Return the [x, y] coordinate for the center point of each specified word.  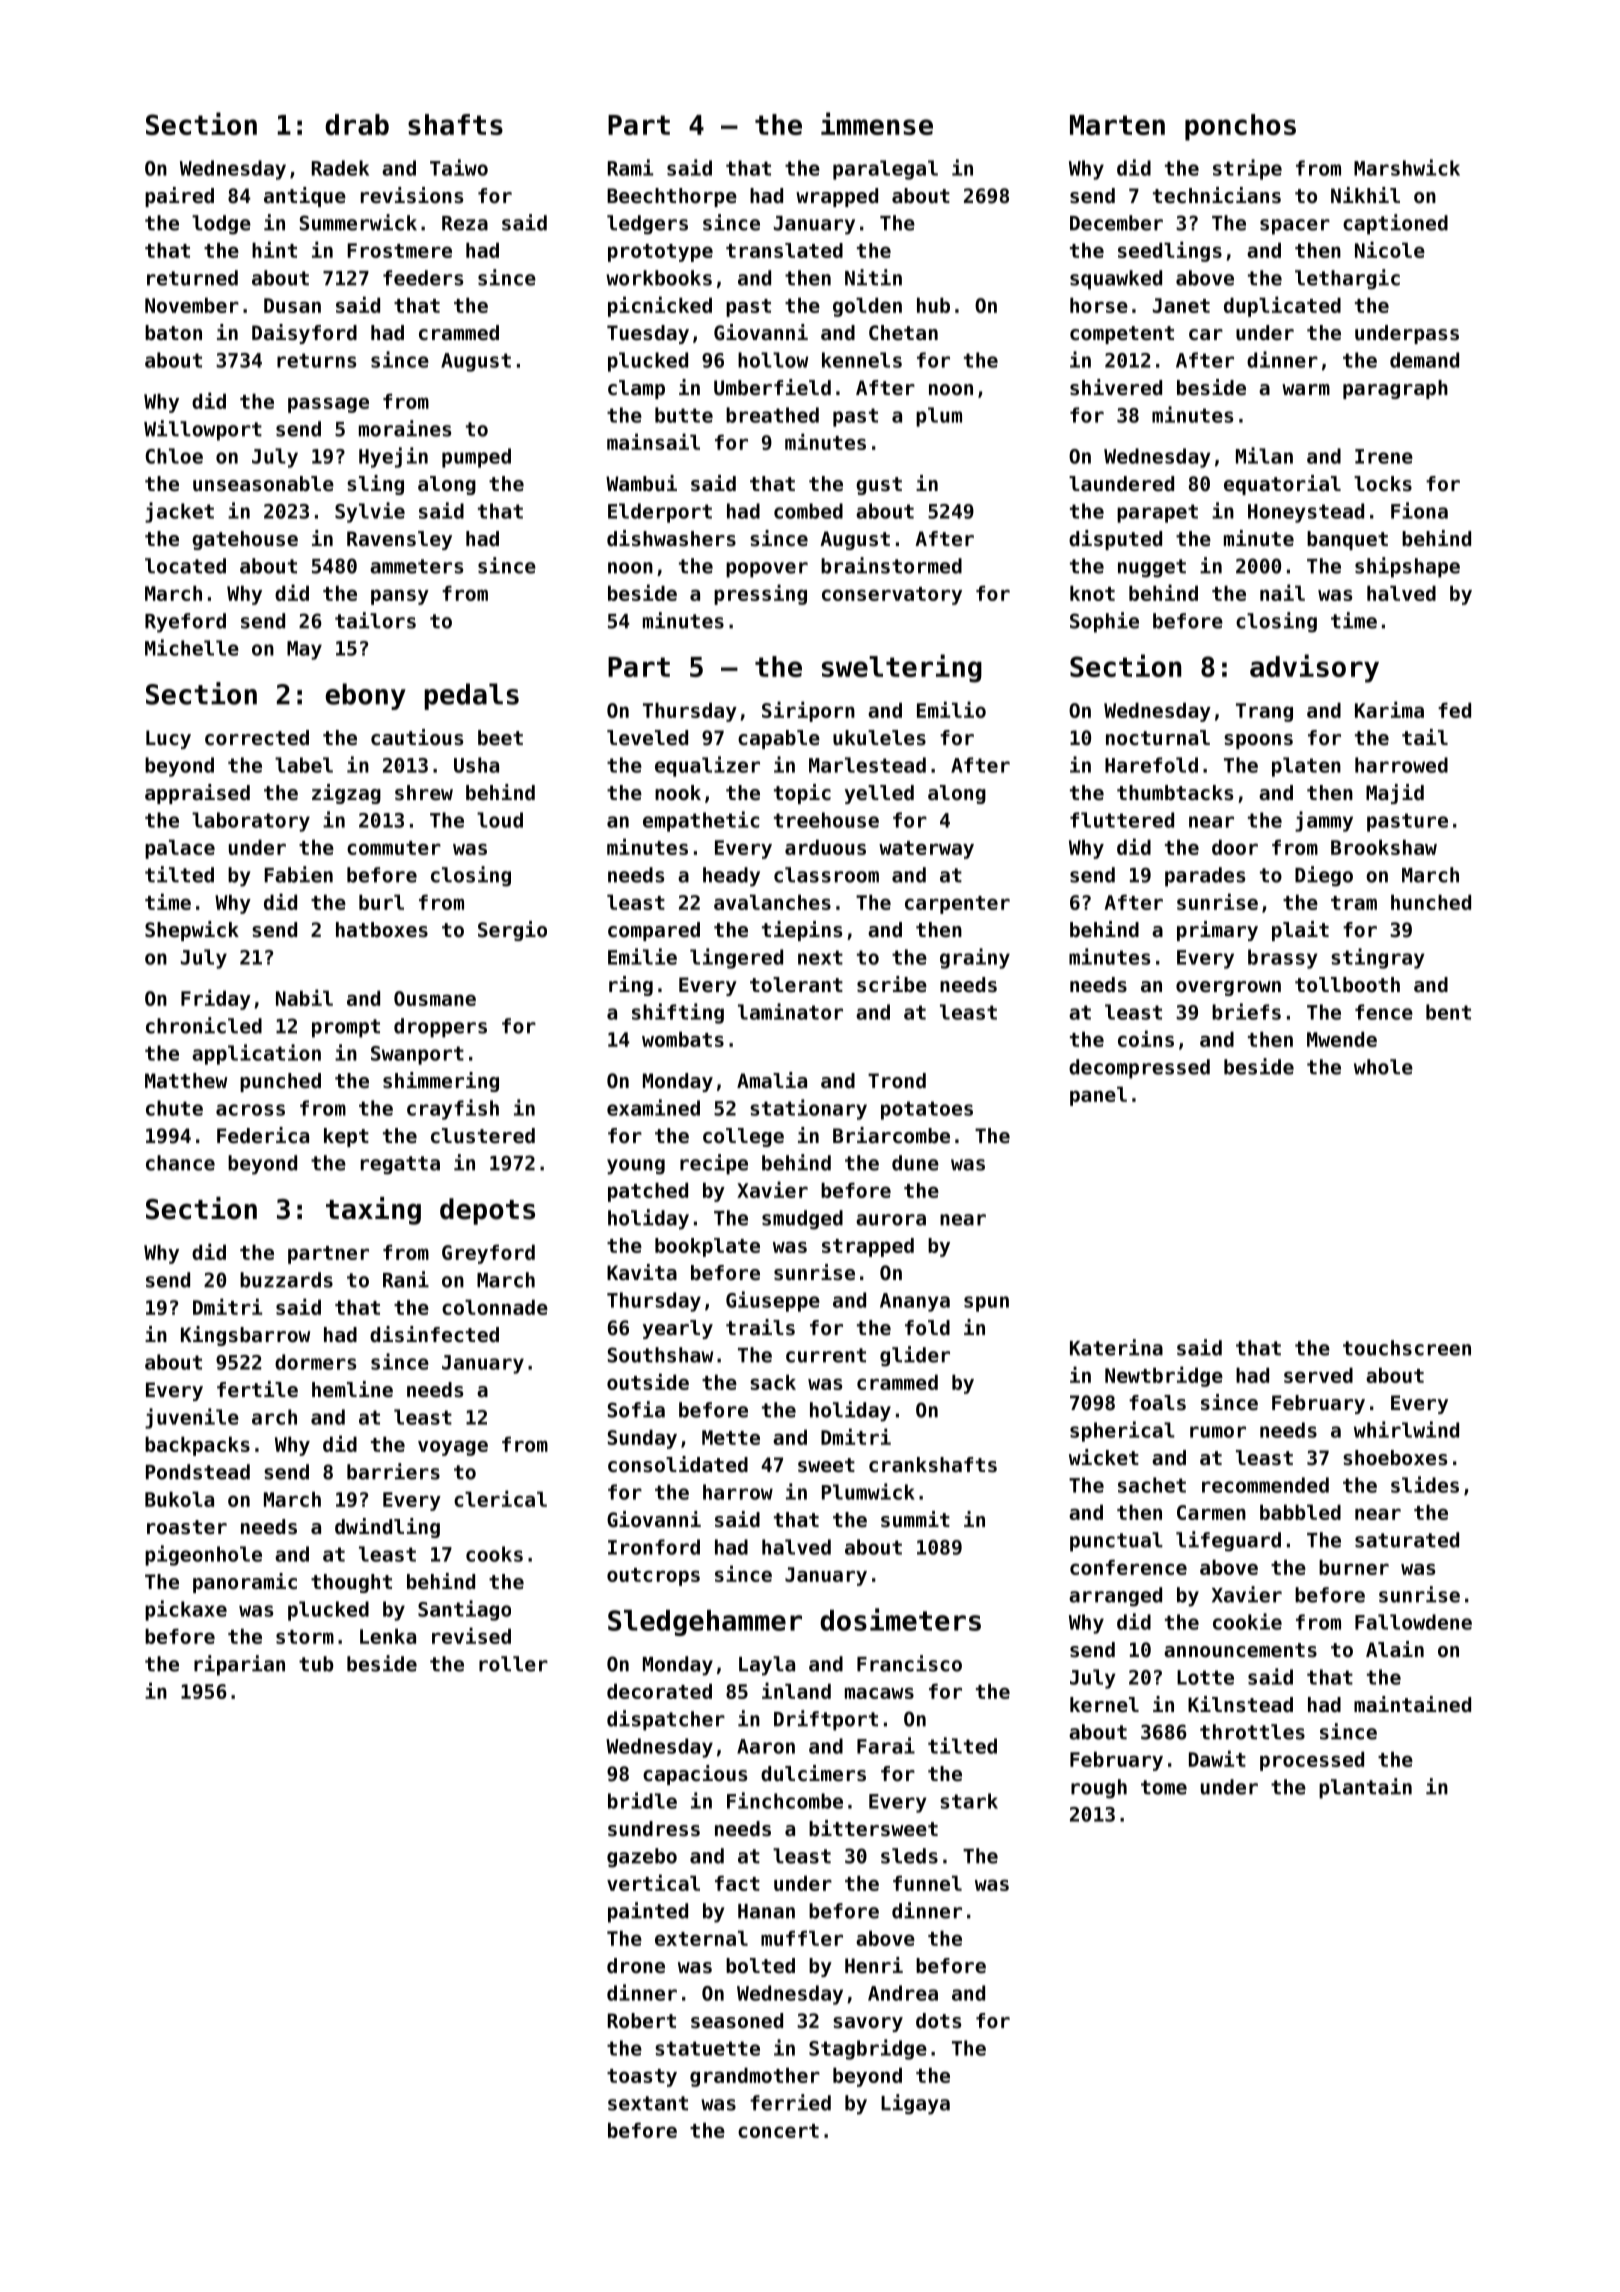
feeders [423, 278]
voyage [453, 1448]
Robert [642, 2021]
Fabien [298, 874]
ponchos [1240, 127]
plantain [1365, 1788]
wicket [1104, 1457]
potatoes [927, 1110]
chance [180, 1163]
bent [1448, 1012]
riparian [239, 1665]
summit [915, 1519]
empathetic [701, 821]
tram [1354, 903]
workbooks [659, 278]
